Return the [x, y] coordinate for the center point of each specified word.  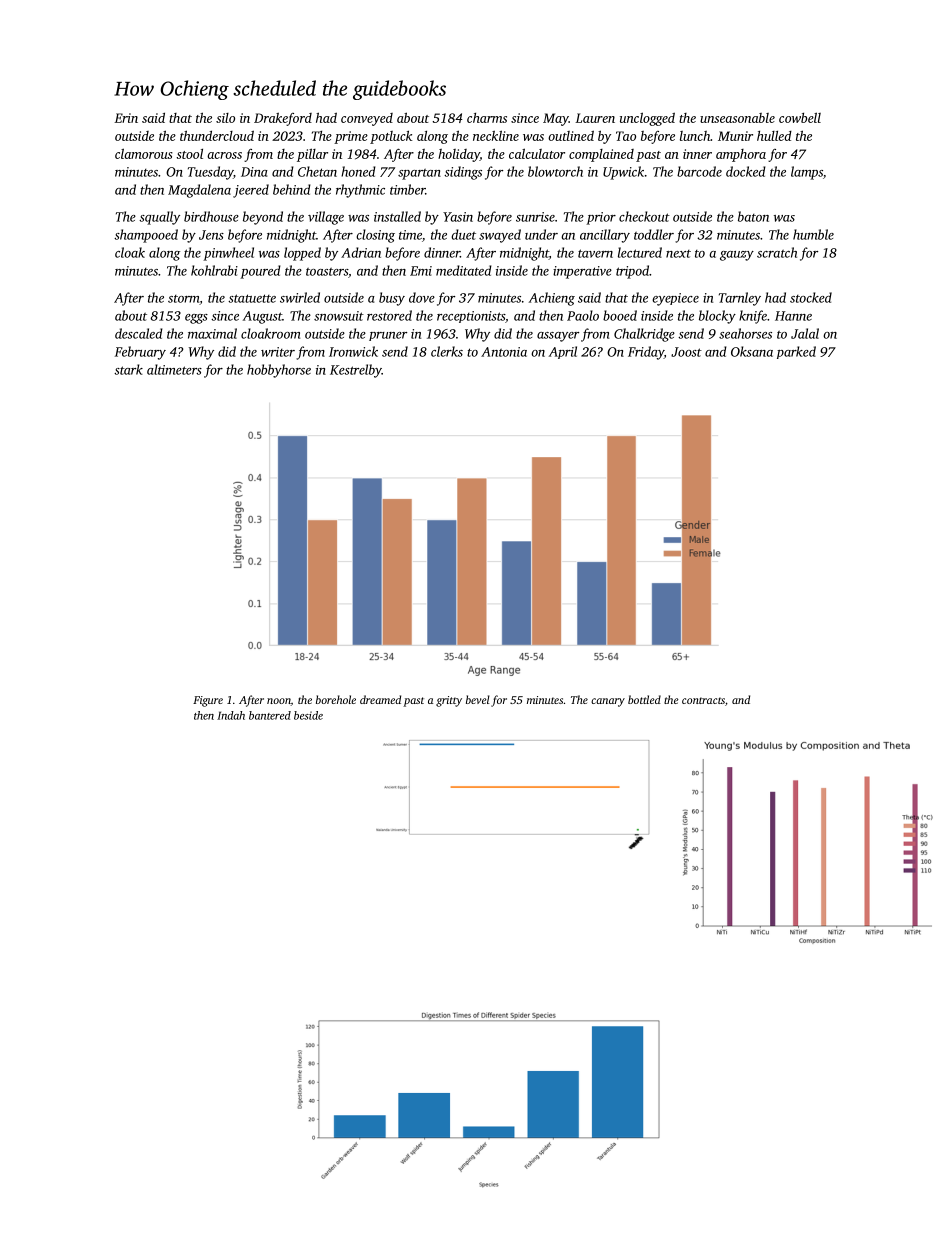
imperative [582, 272]
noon [279, 702]
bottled [644, 699]
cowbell [800, 117]
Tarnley [740, 299]
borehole [336, 699]
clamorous [144, 153]
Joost [686, 352]
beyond [263, 218]
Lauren [595, 118]
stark [128, 369]
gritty [449, 701]
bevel [478, 699]
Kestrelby [356, 371]
